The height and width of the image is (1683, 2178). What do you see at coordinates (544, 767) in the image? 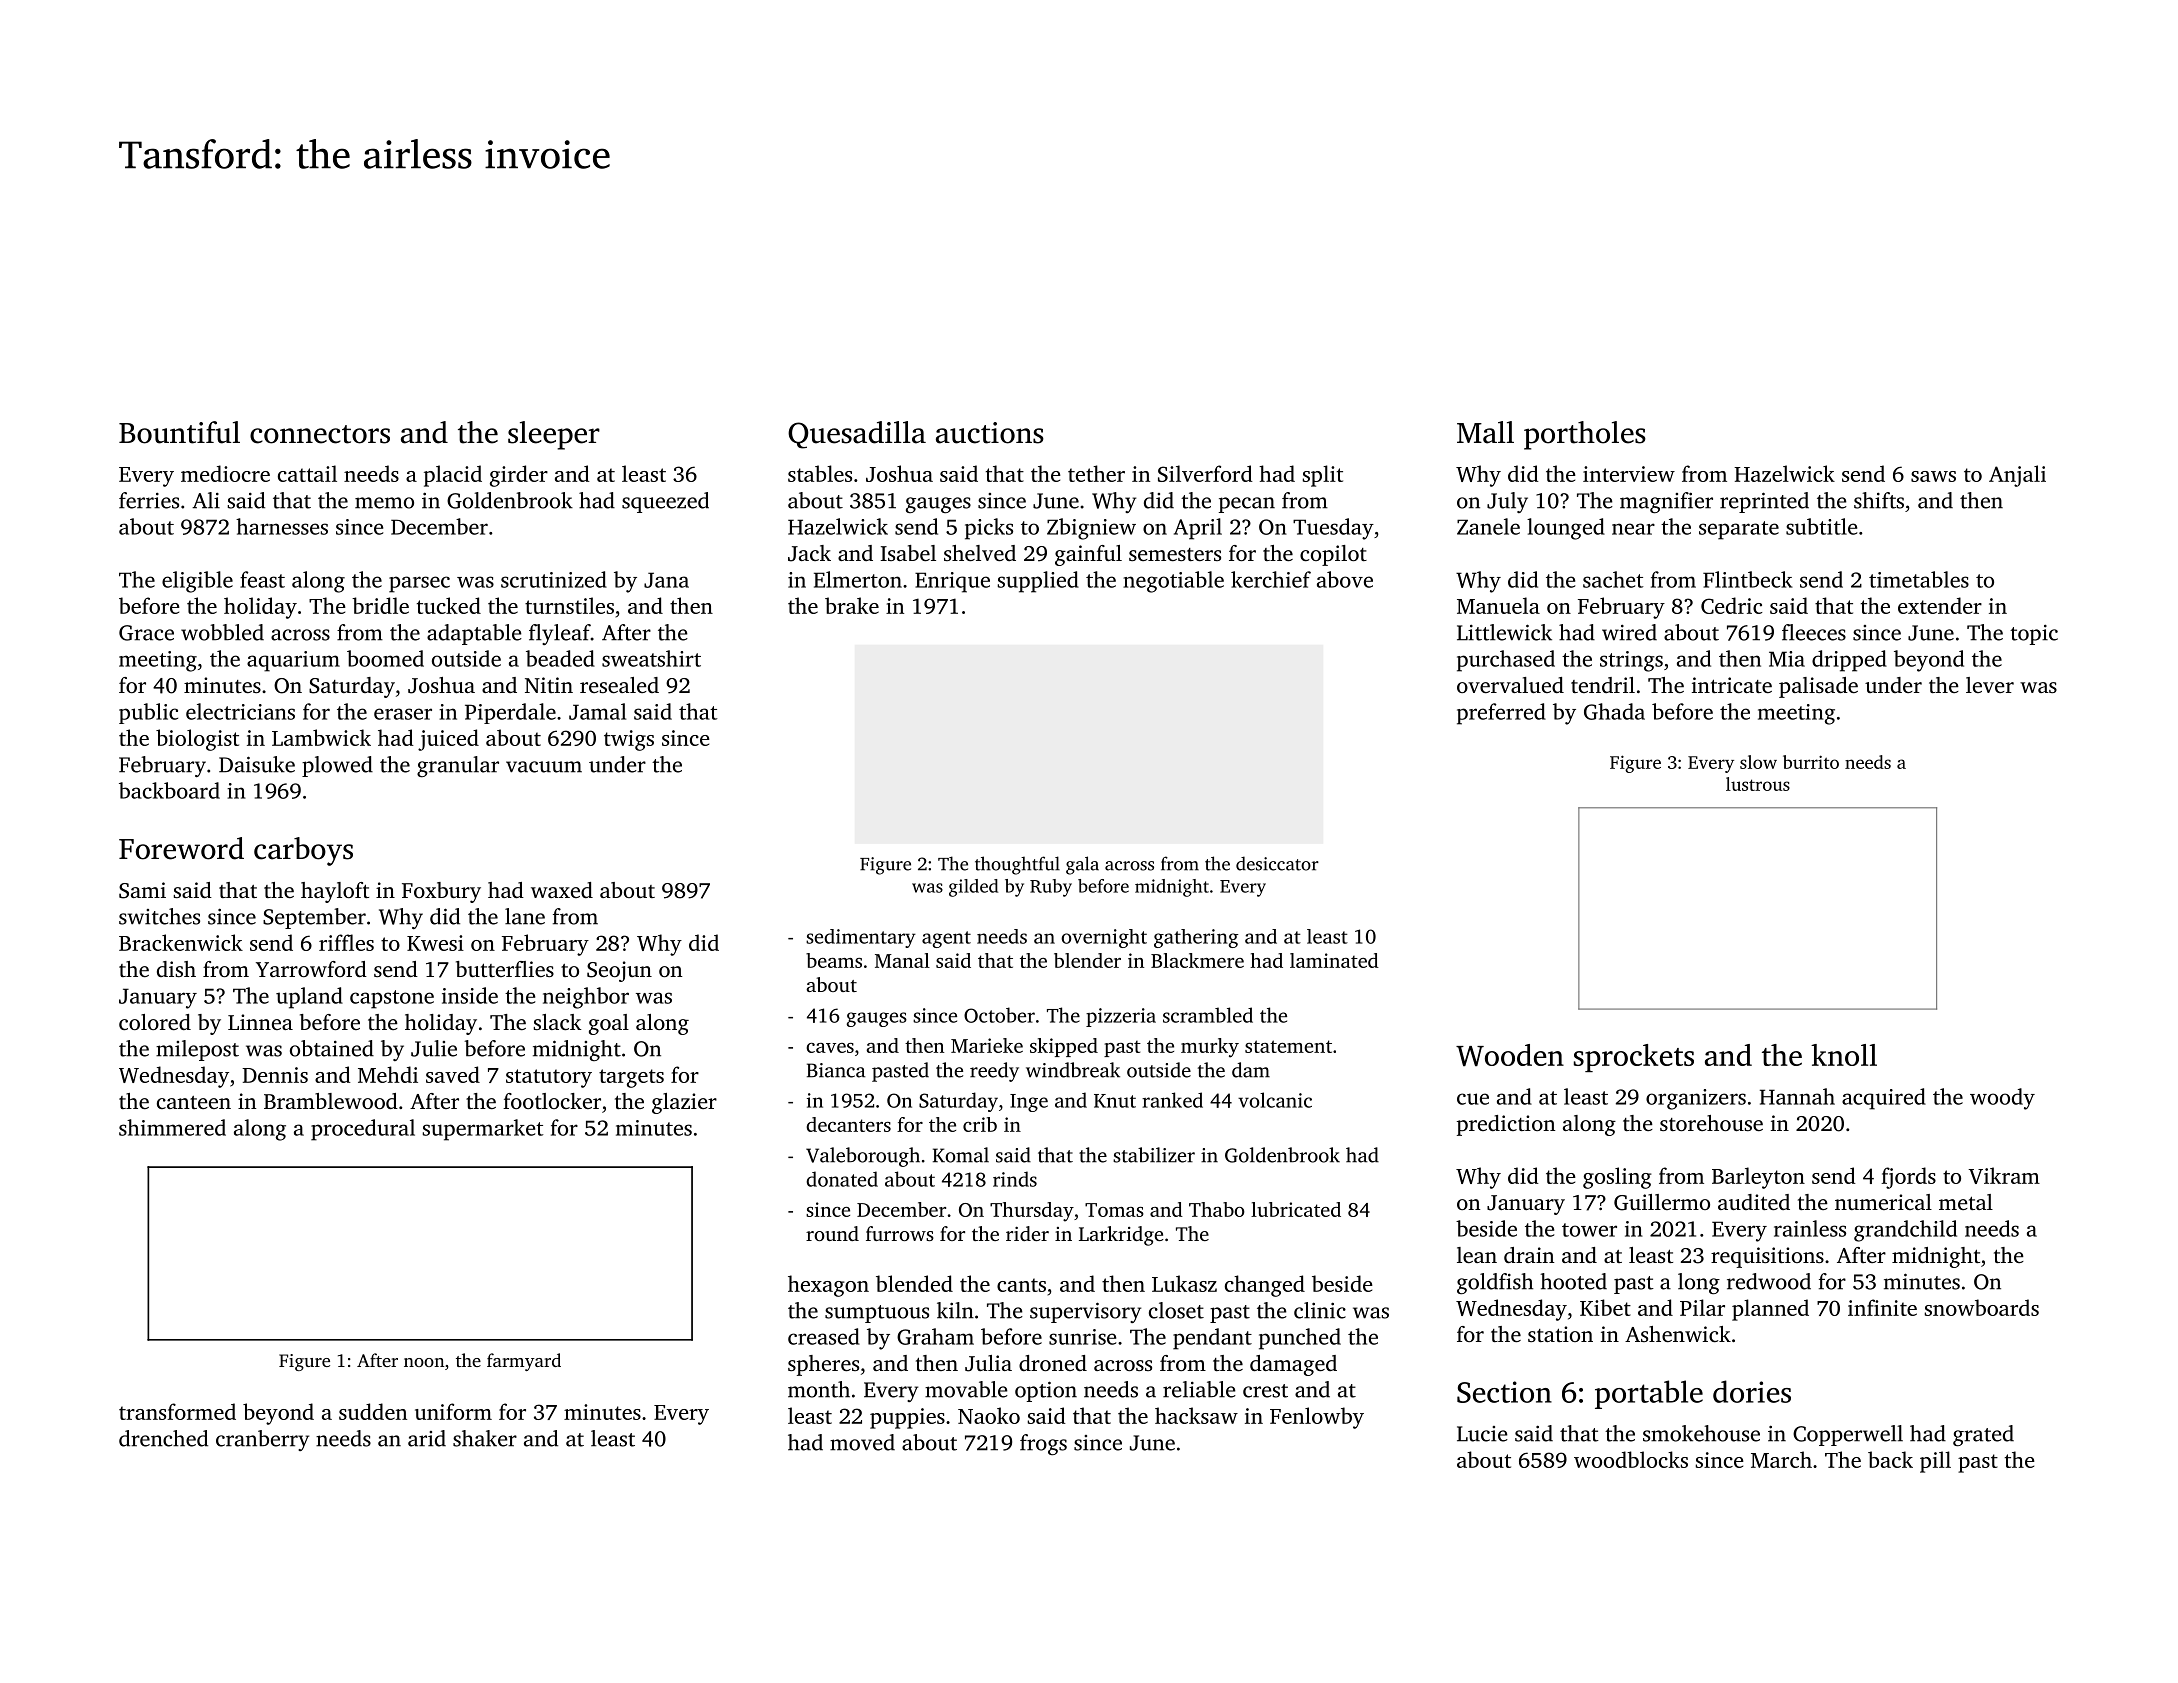
I see `vacuum` at bounding box center [544, 767].
